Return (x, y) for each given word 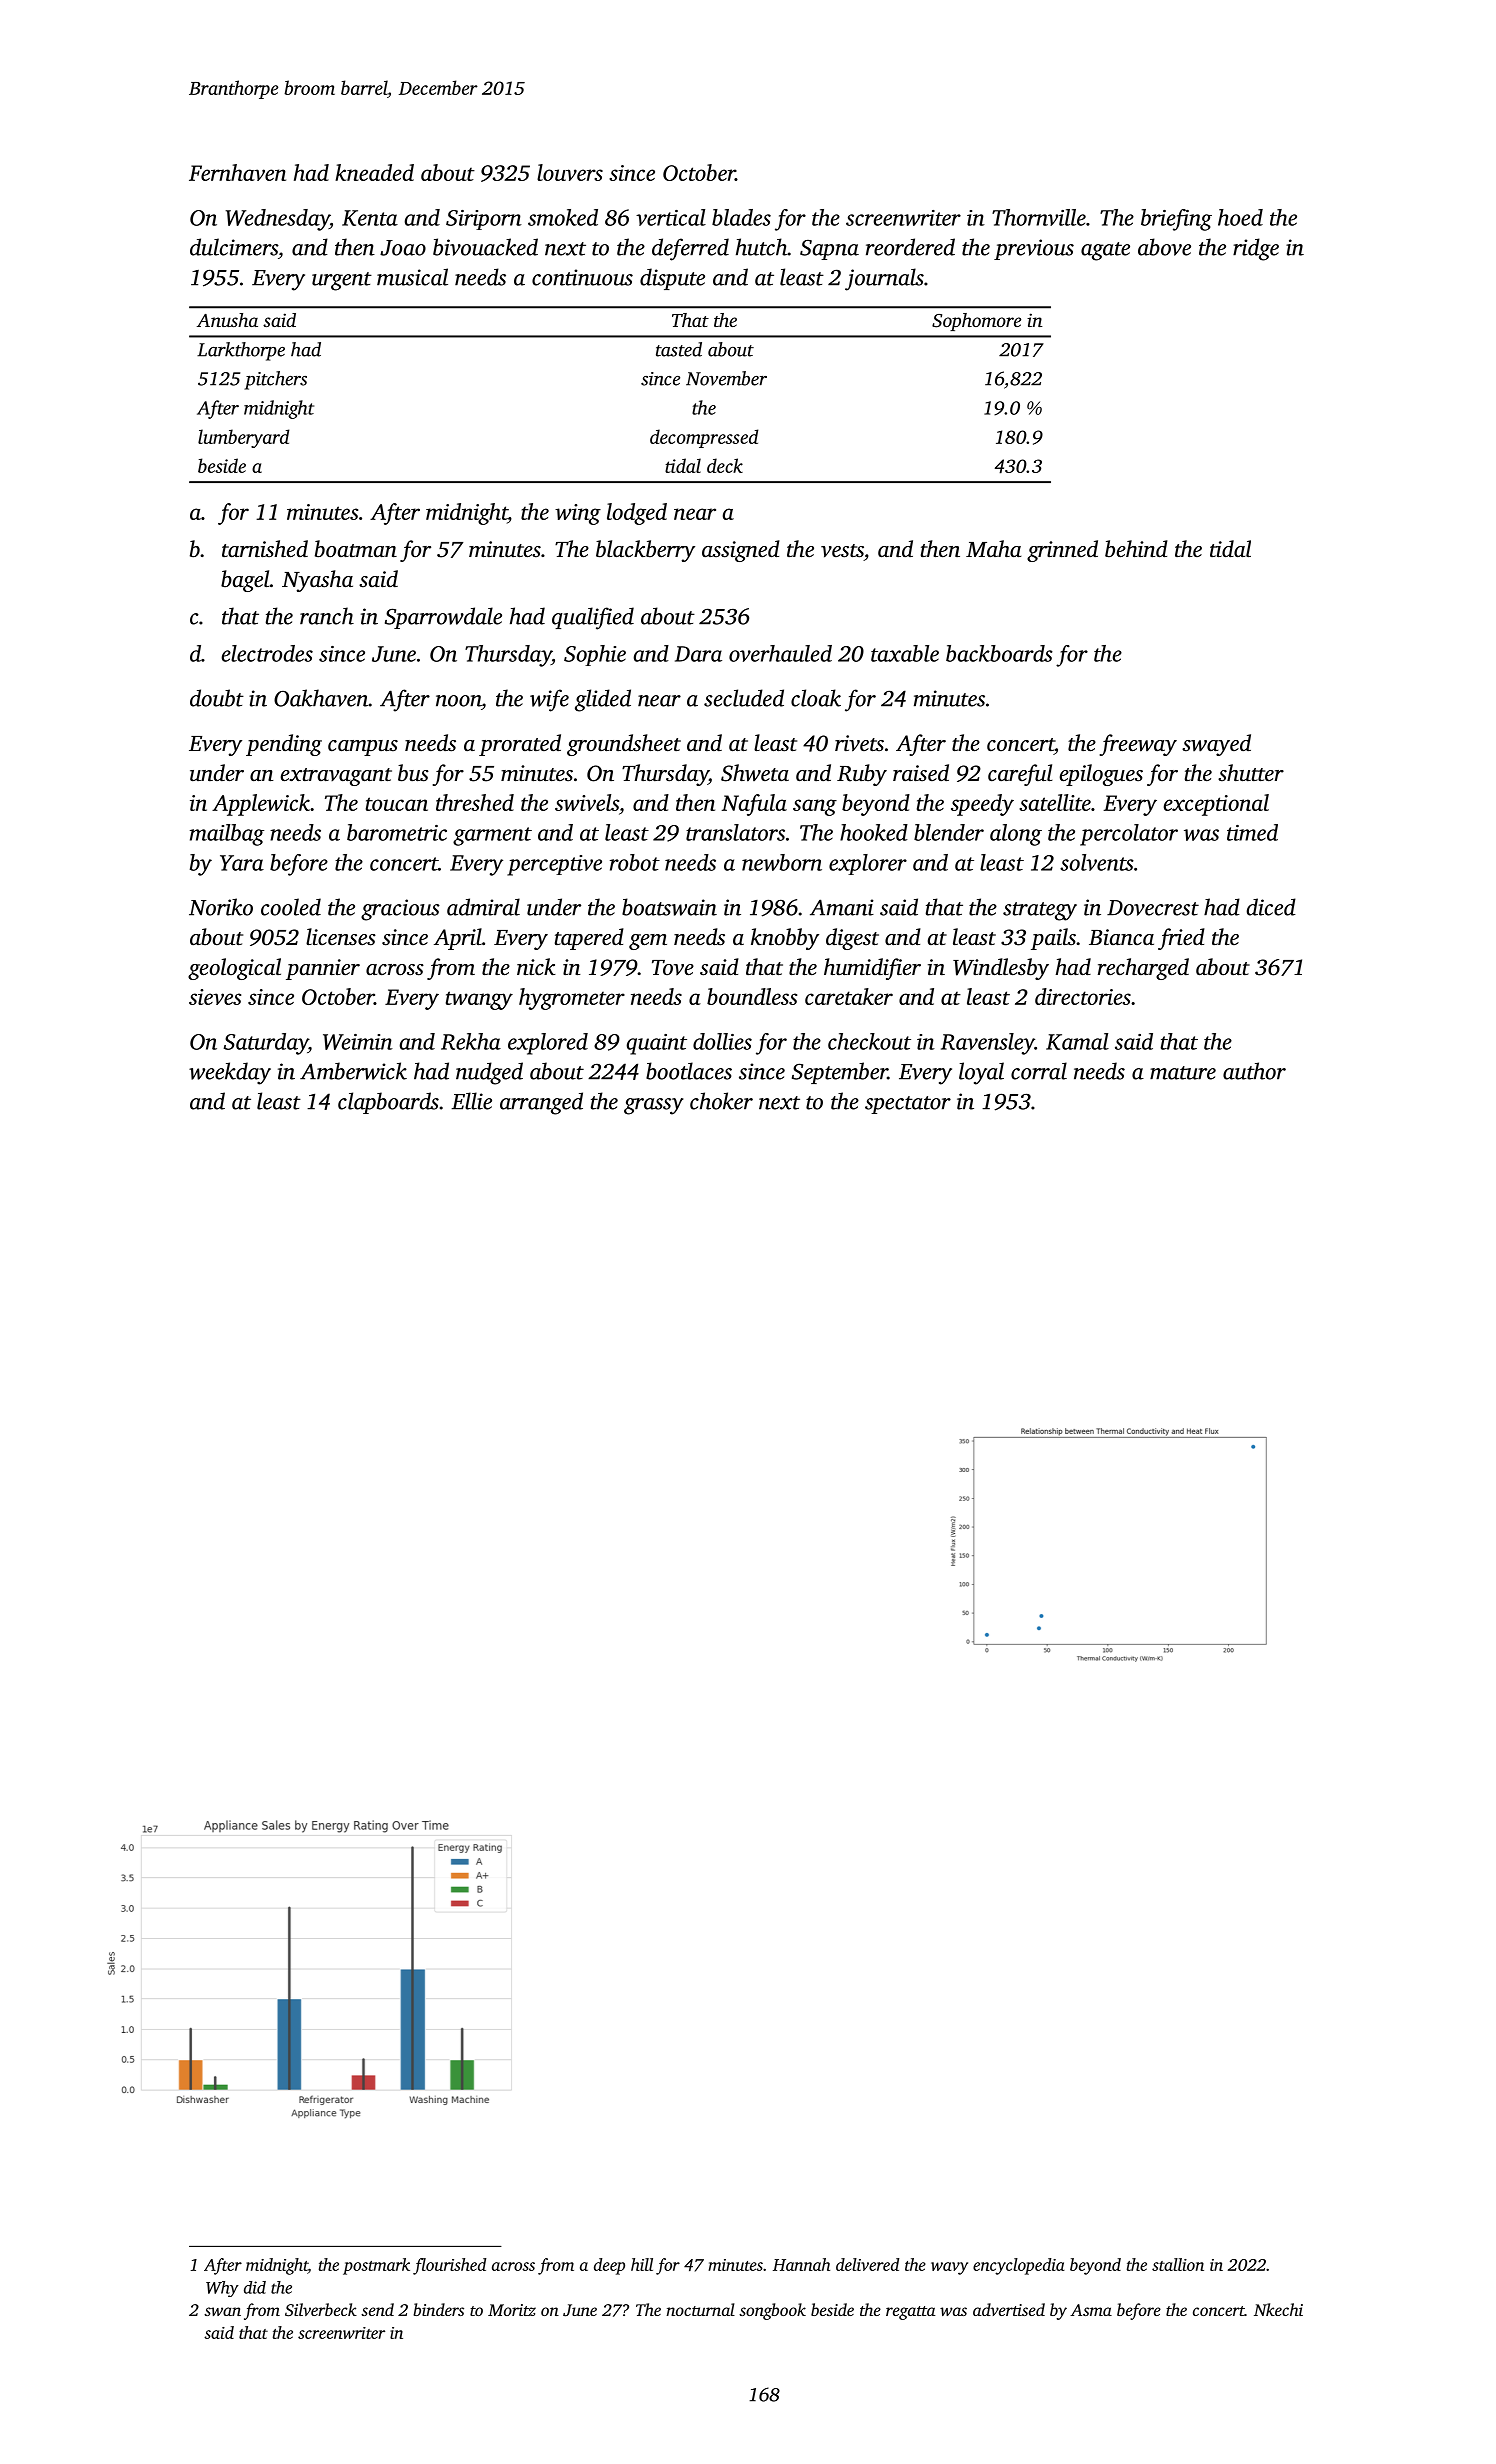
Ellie (472, 1101)
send (377, 2309)
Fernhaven (237, 172)
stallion (1178, 2264)
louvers (570, 172)
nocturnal (700, 2309)
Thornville (1039, 217)
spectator (908, 1105)
